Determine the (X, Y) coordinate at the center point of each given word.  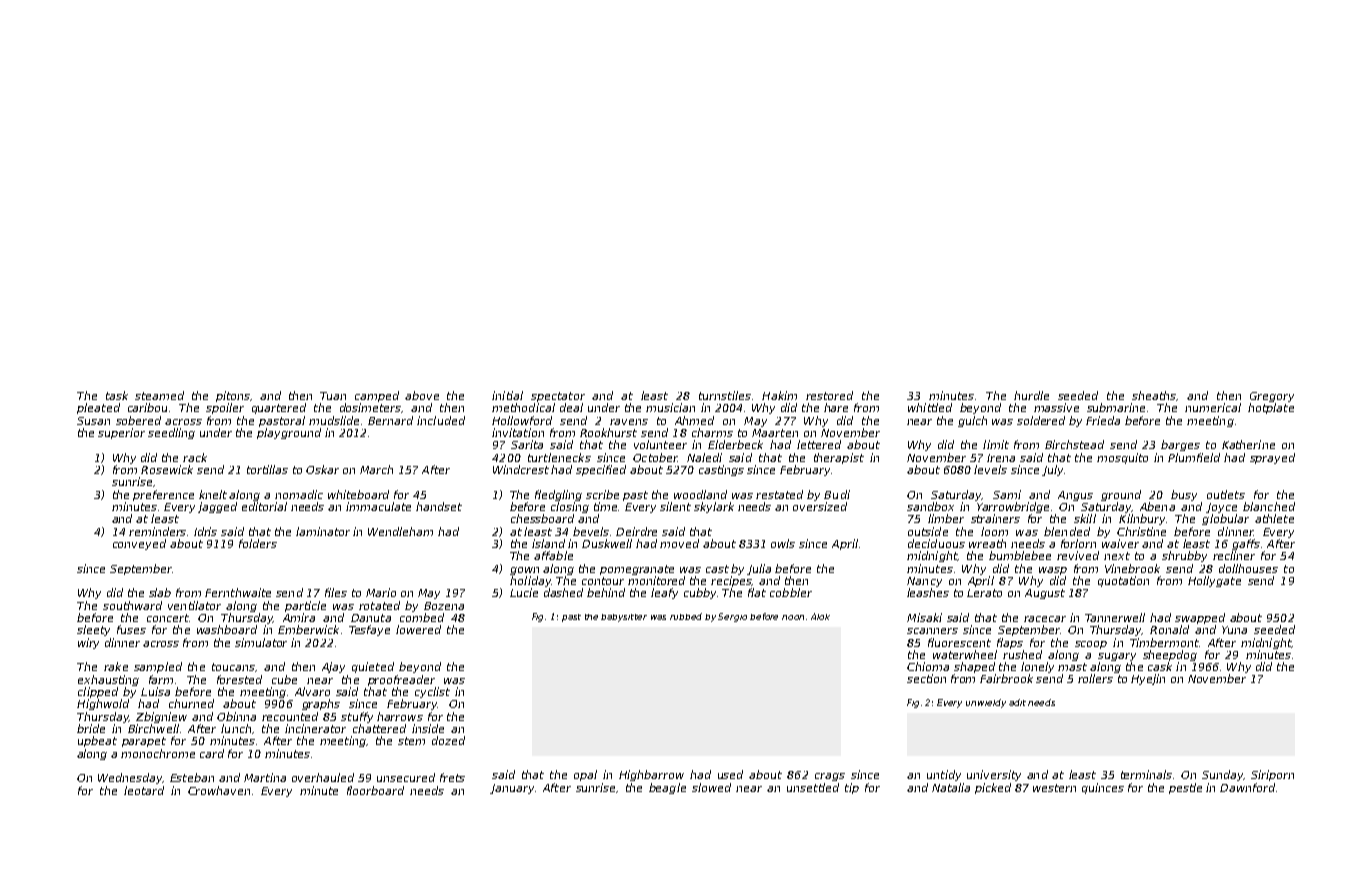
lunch (236, 728)
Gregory (1272, 397)
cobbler (791, 592)
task (117, 395)
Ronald (1169, 629)
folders (258, 543)
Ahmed (694, 420)
